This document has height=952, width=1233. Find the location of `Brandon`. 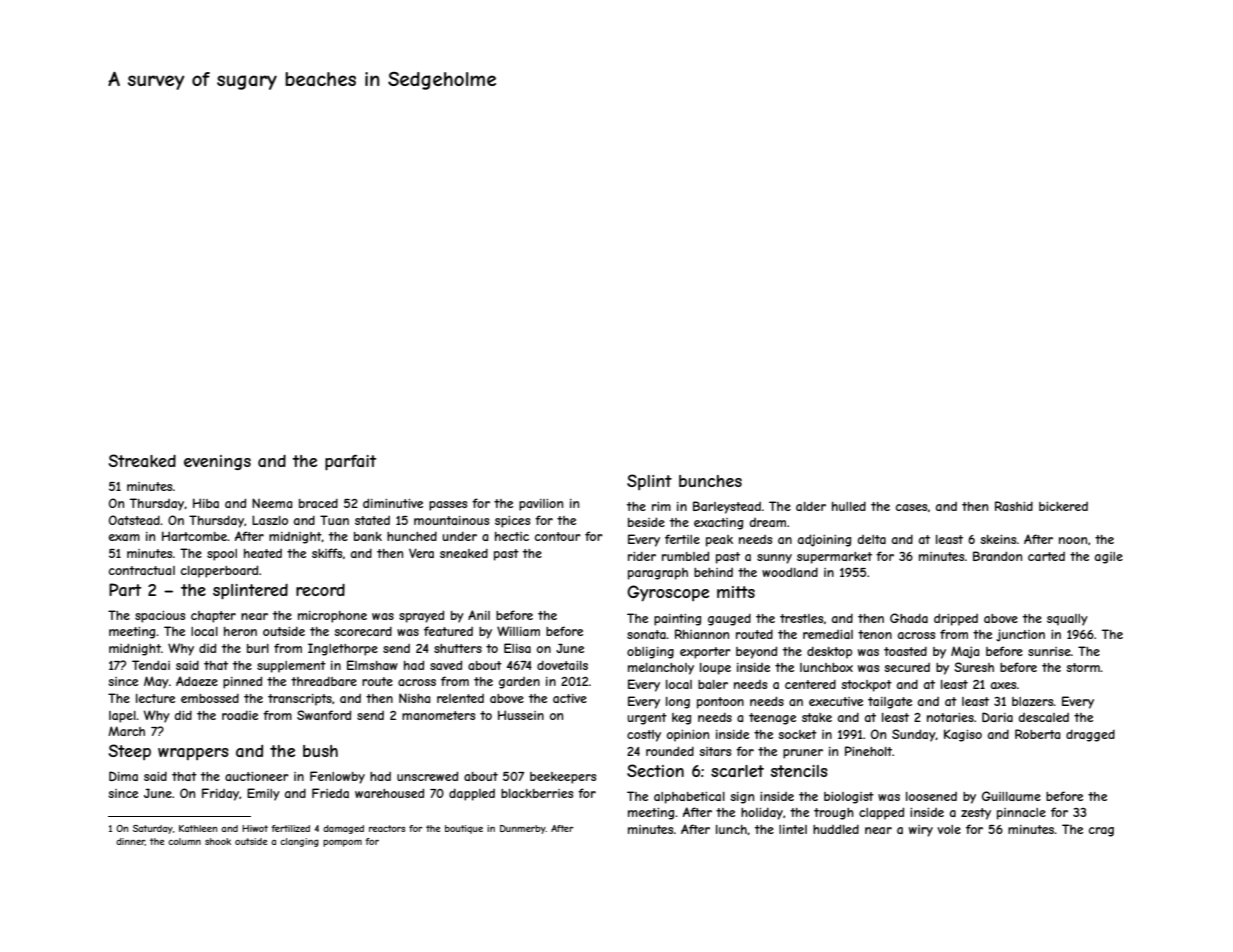

Brandon is located at coordinates (997, 556).
